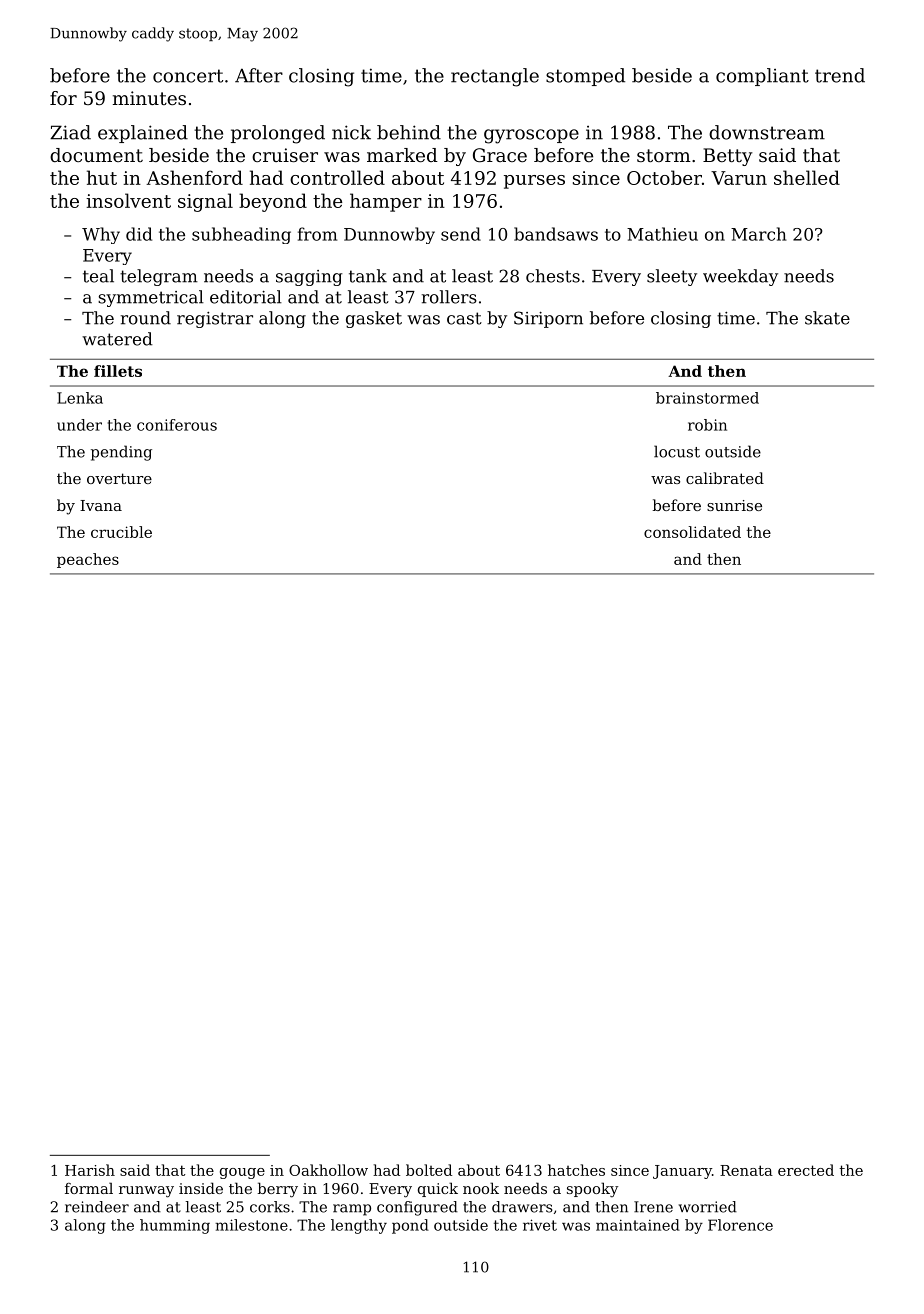  Describe the element at coordinates (672, 277) in the screenshot. I see `sleety` at that location.
